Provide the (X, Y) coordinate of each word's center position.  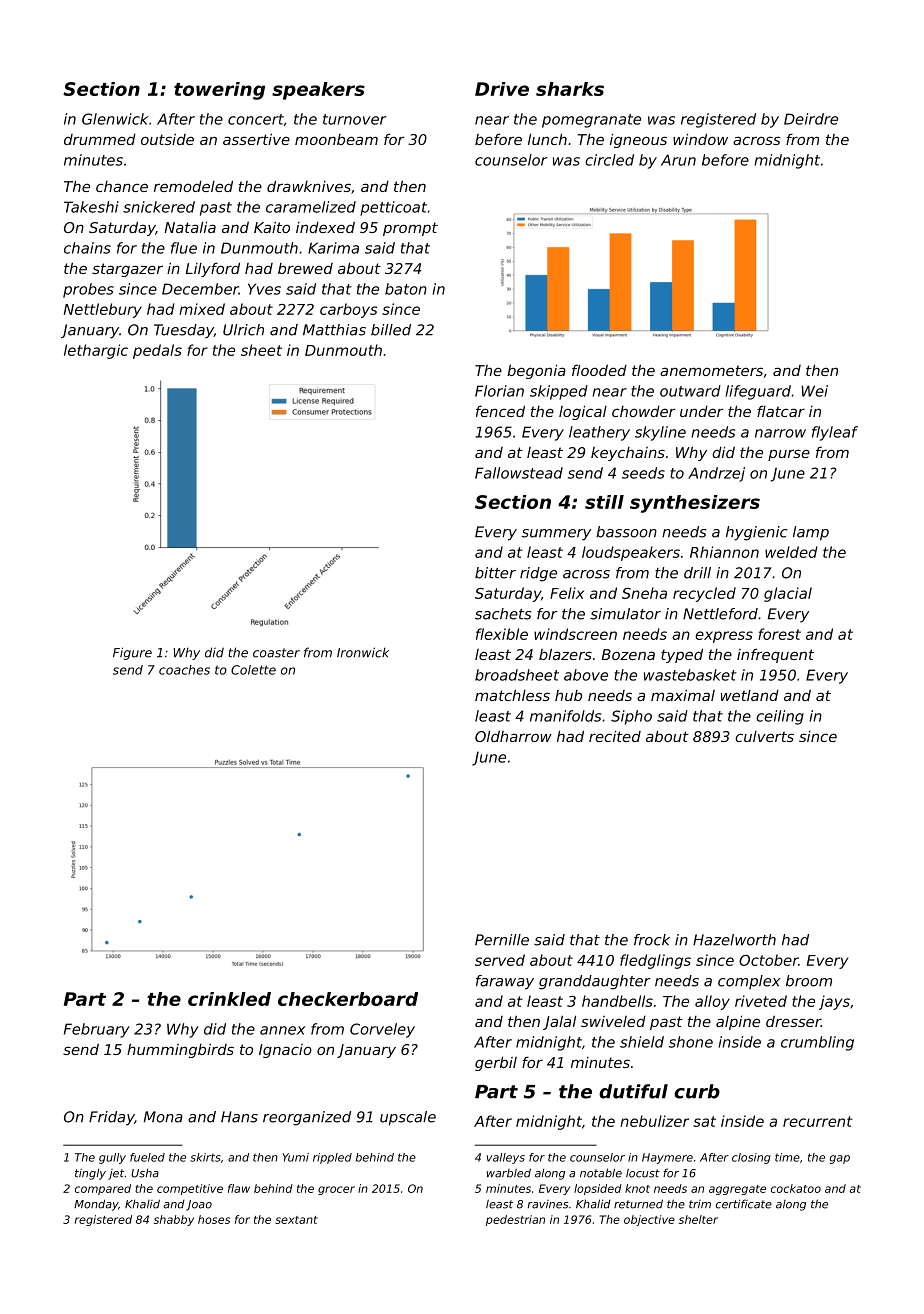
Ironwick (363, 652)
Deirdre (811, 119)
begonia (536, 371)
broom (809, 981)
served (500, 960)
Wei (814, 391)
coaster (276, 653)
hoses (214, 1219)
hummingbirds (180, 1050)
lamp (811, 533)
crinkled (229, 999)
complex (749, 982)
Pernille (502, 940)
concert (256, 119)
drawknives (309, 186)
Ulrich (243, 330)
